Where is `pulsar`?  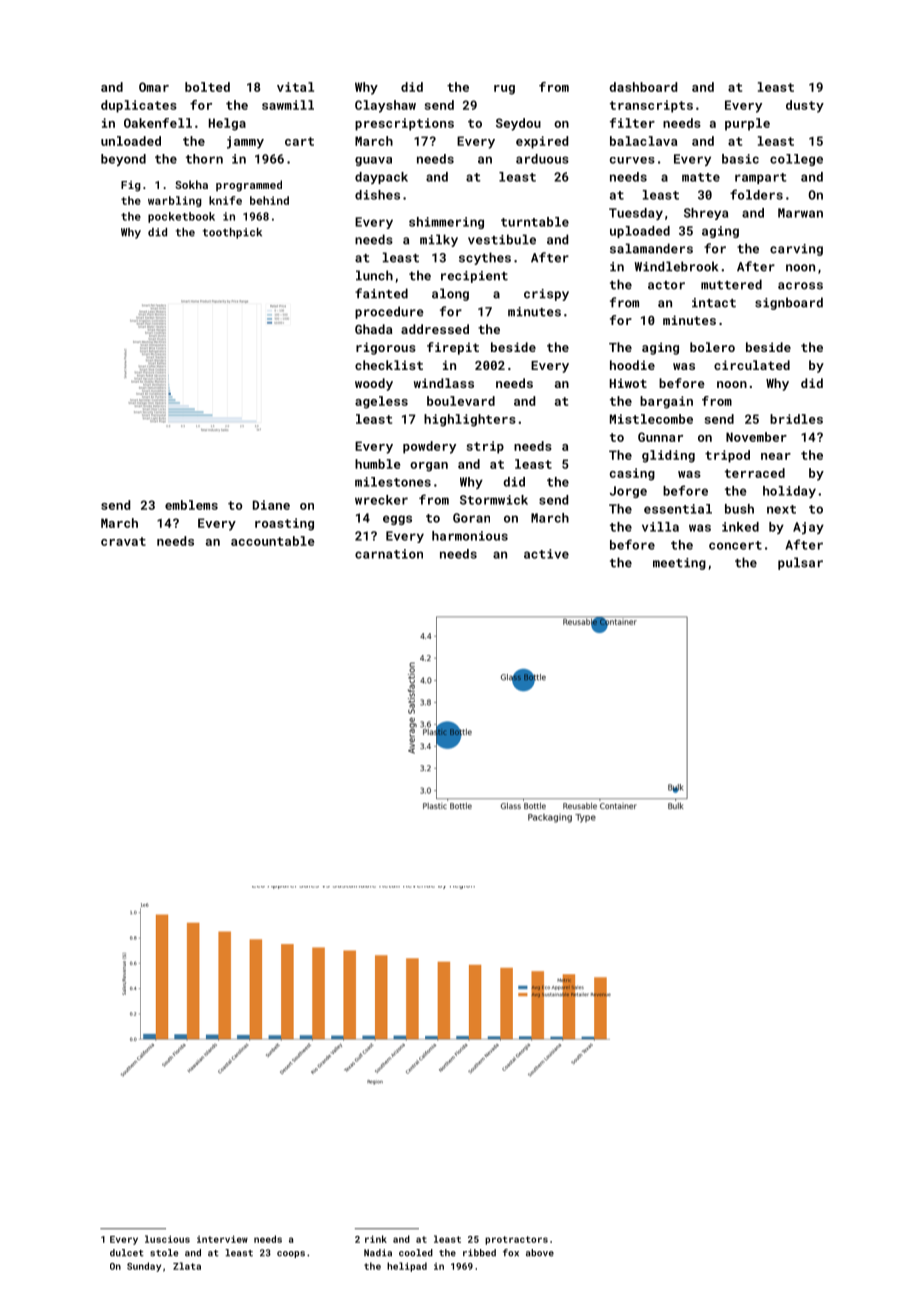
pulsar is located at coordinates (800, 563).
